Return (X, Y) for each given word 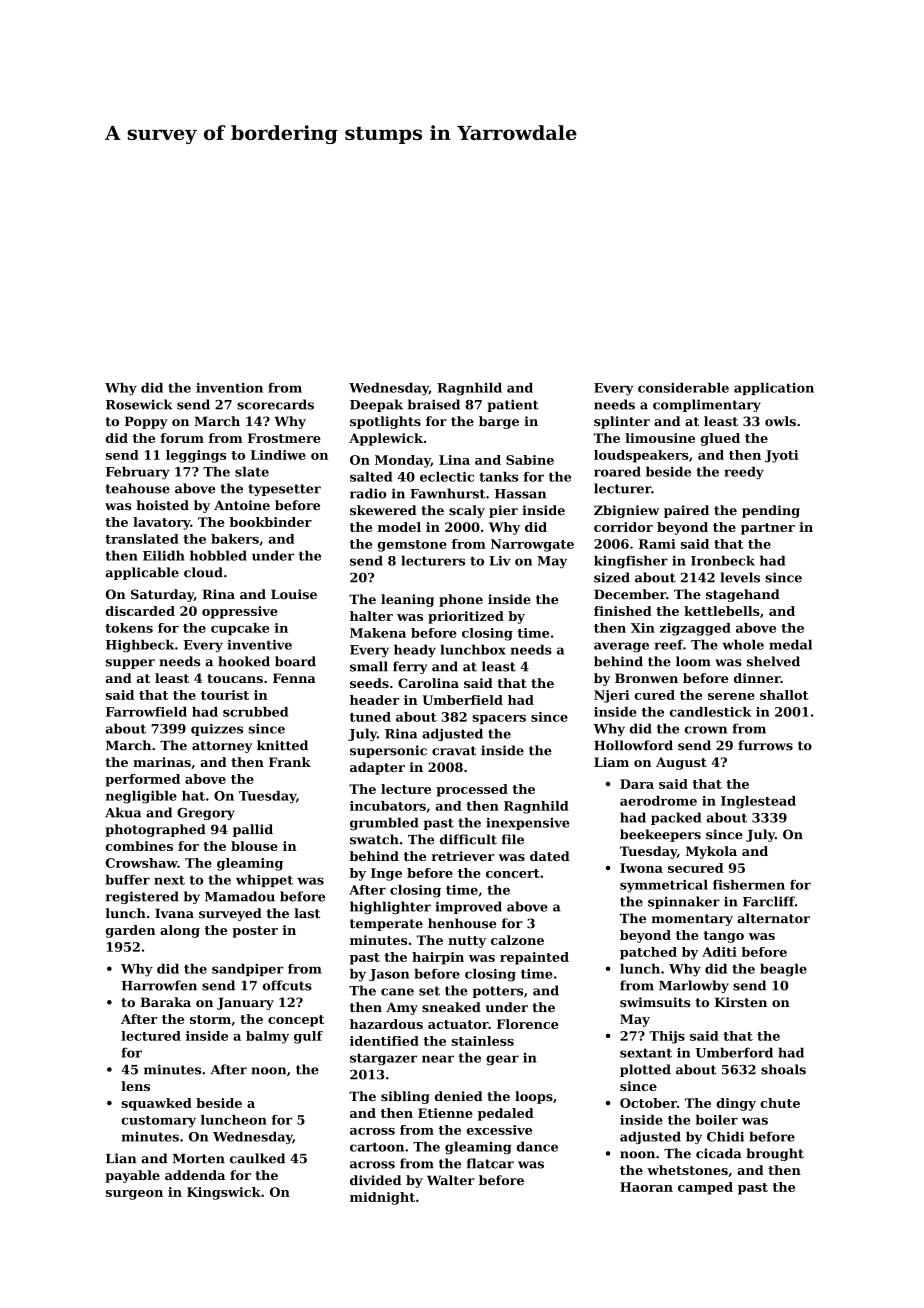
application (774, 389)
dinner (757, 678)
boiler (717, 1120)
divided (375, 1180)
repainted (534, 958)
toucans (235, 678)
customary (158, 1122)
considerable (683, 388)
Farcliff (769, 901)
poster (255, 932)
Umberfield (463, 700)
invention (229, 388)
